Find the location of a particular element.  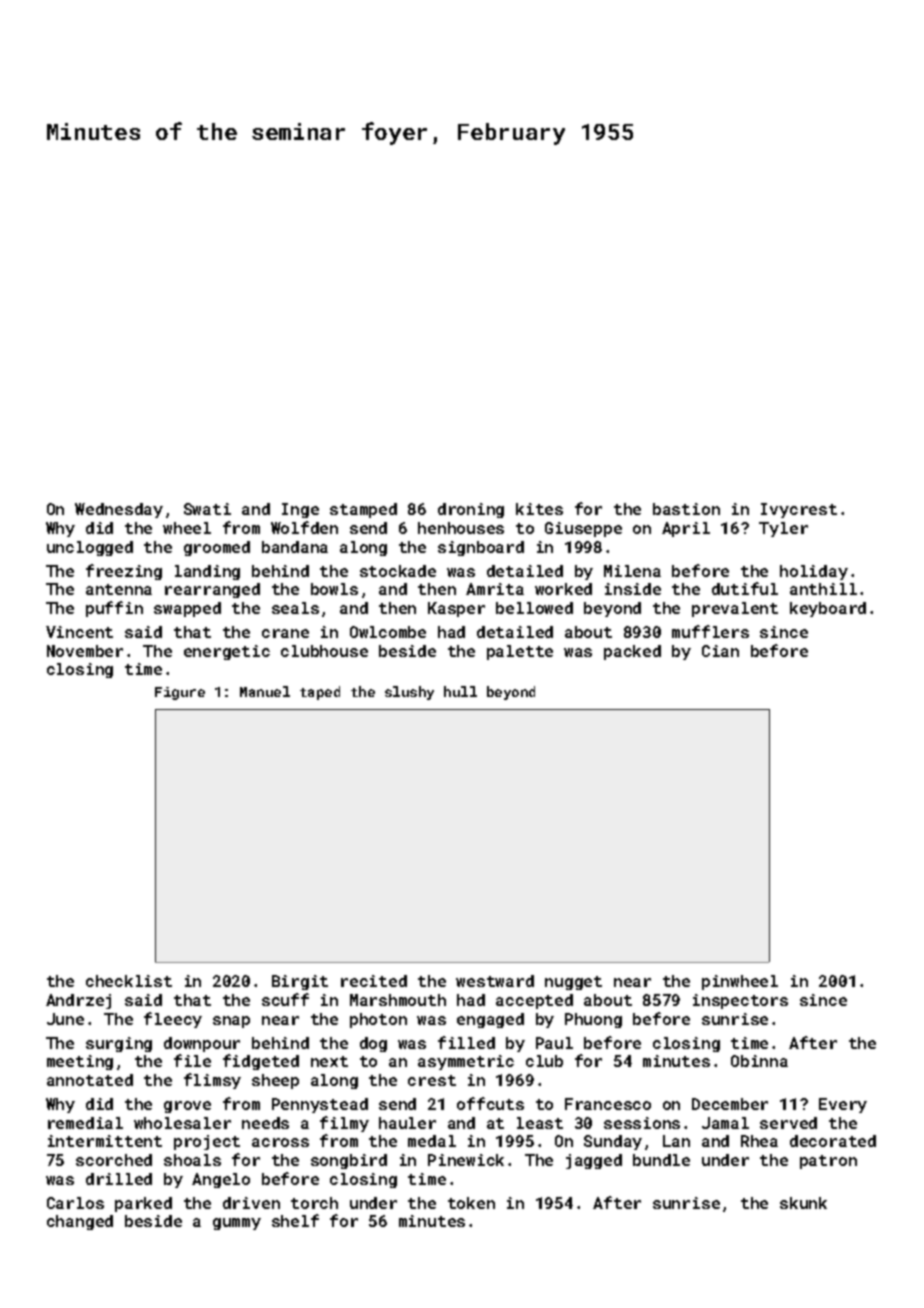

antenna is located at coordinates (119, 589).
